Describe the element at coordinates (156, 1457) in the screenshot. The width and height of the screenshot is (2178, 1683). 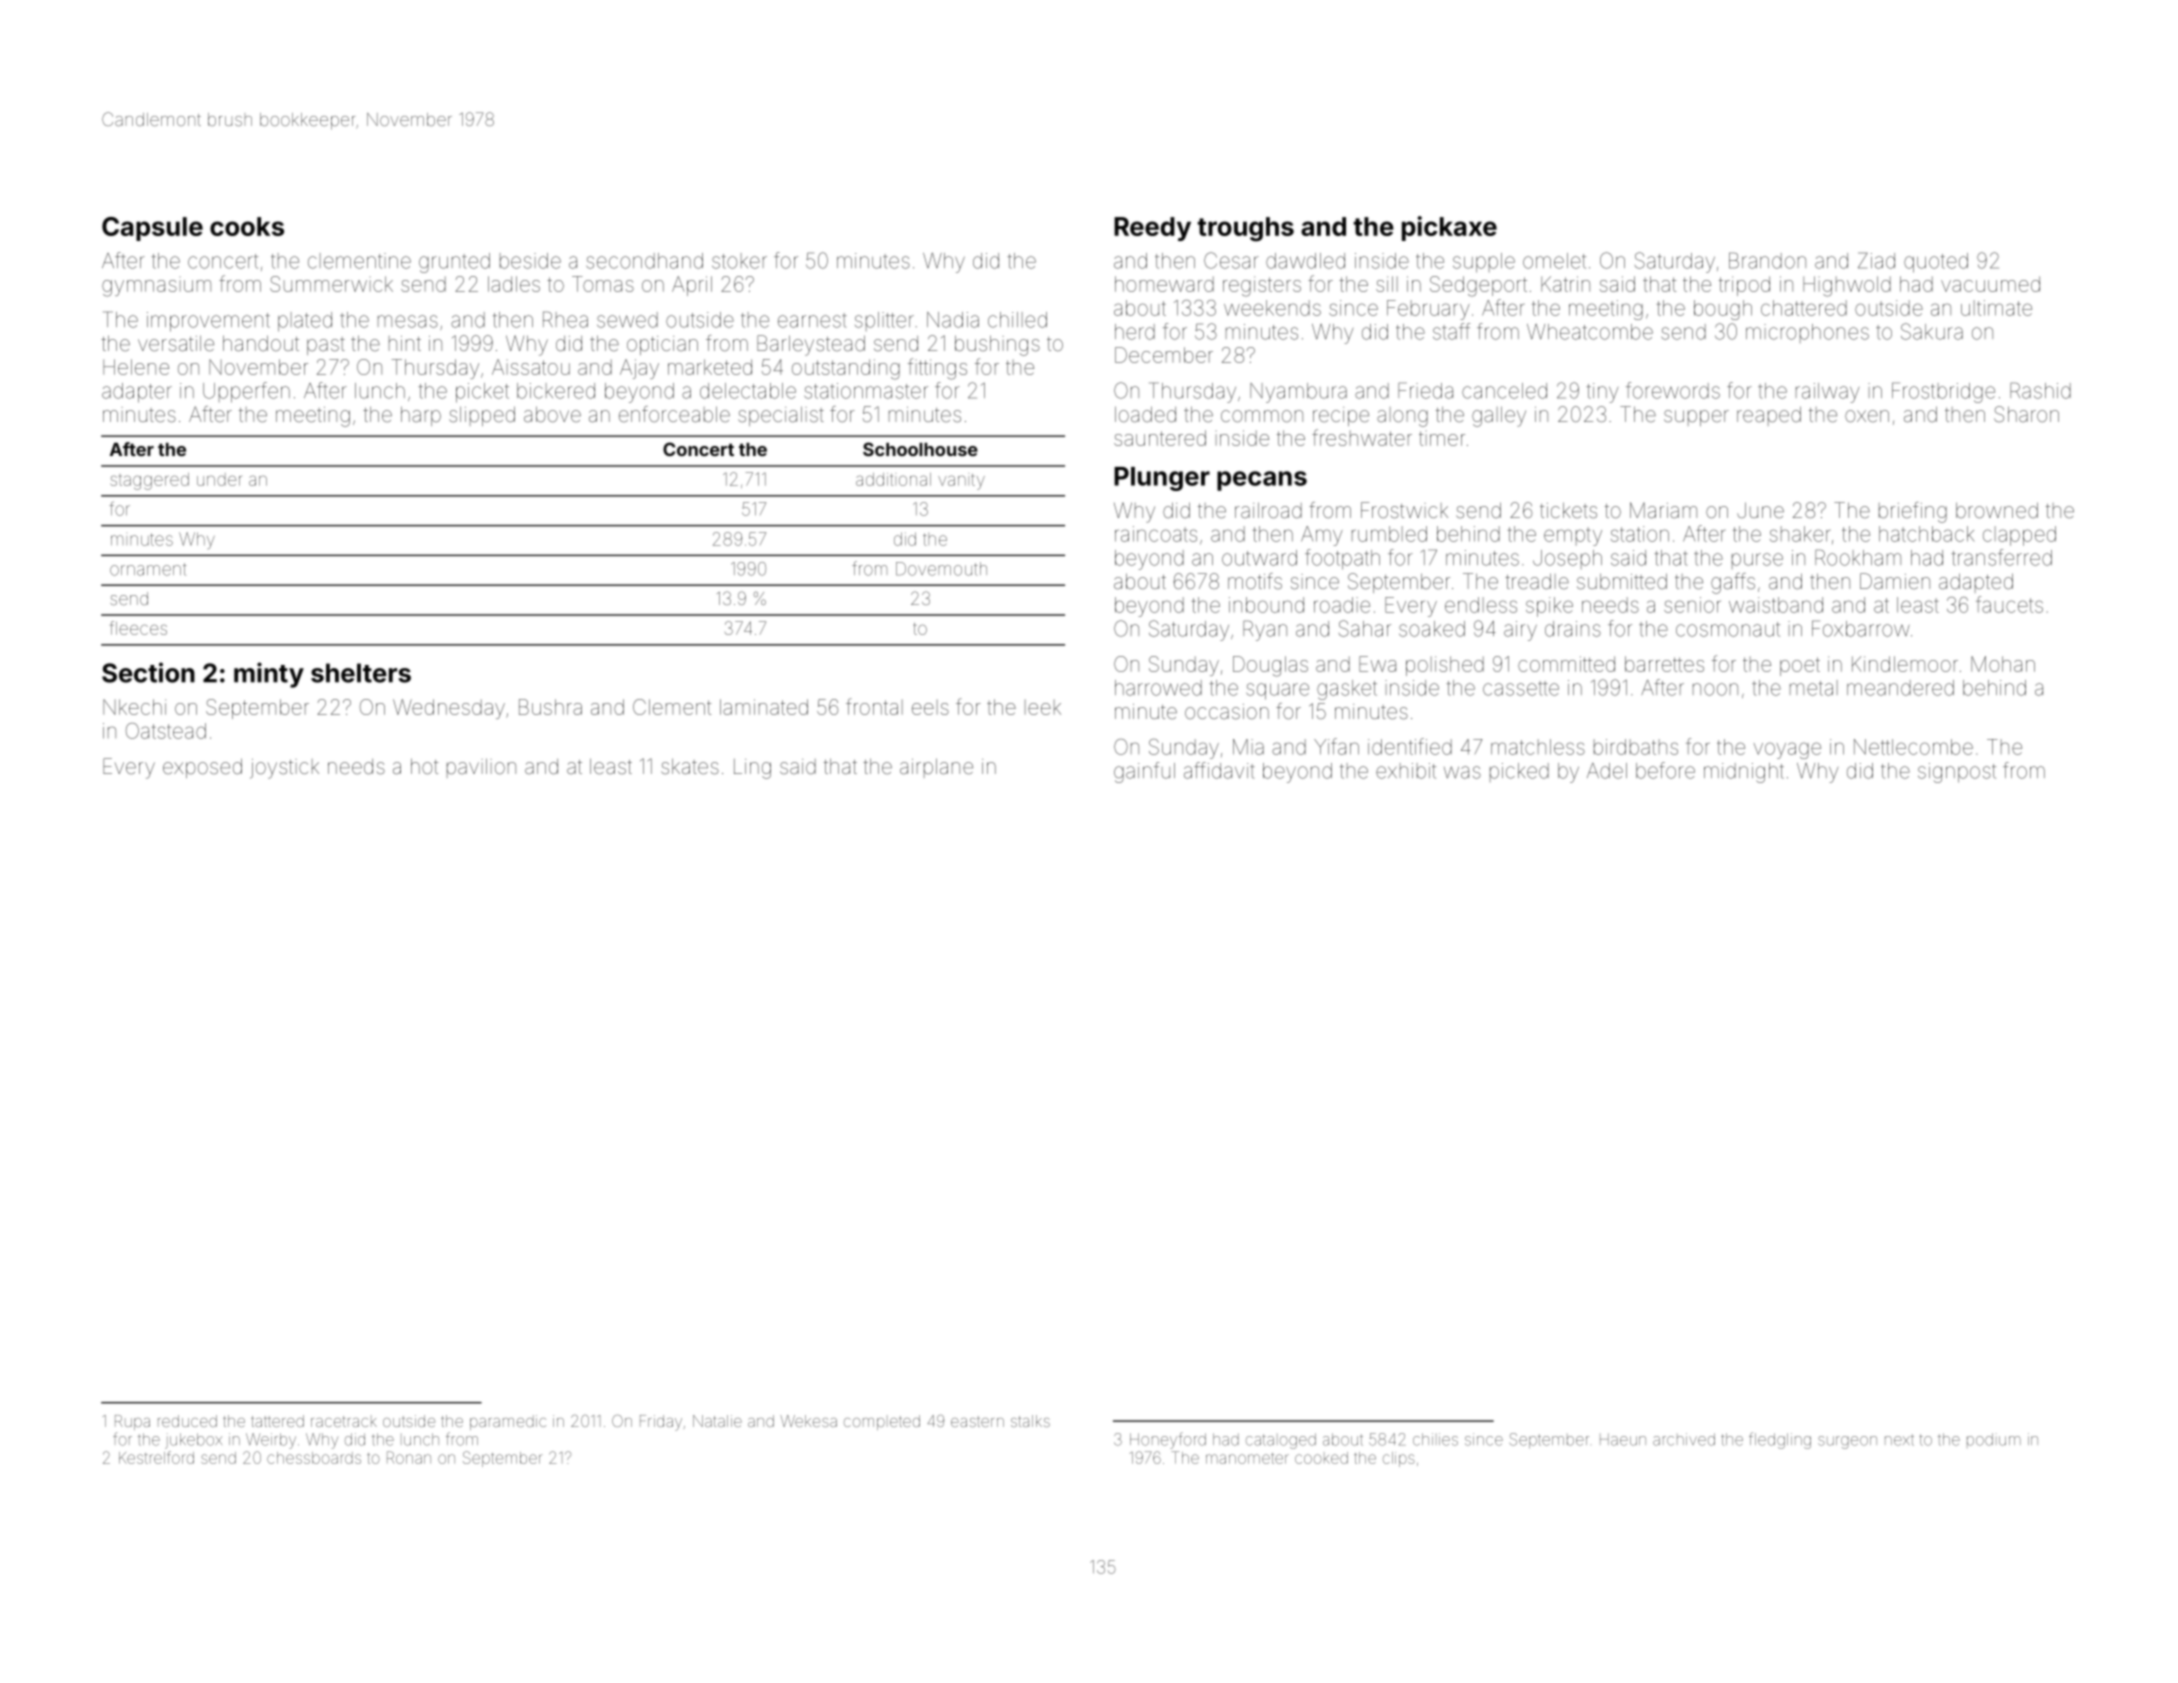
I see `Kestrelford` at that location.
